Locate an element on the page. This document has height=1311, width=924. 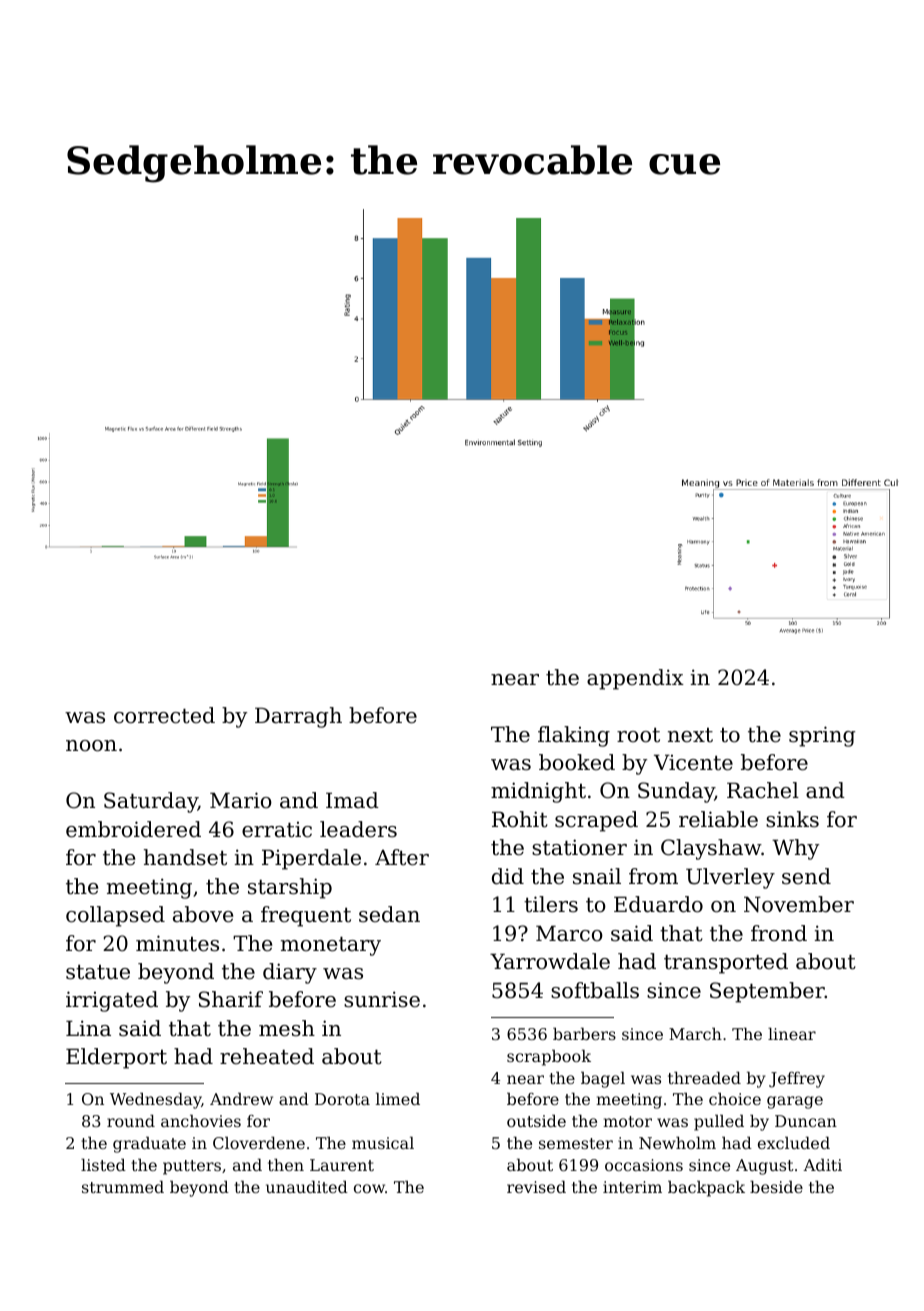
Darragh is located at coordinates (298, 717).
